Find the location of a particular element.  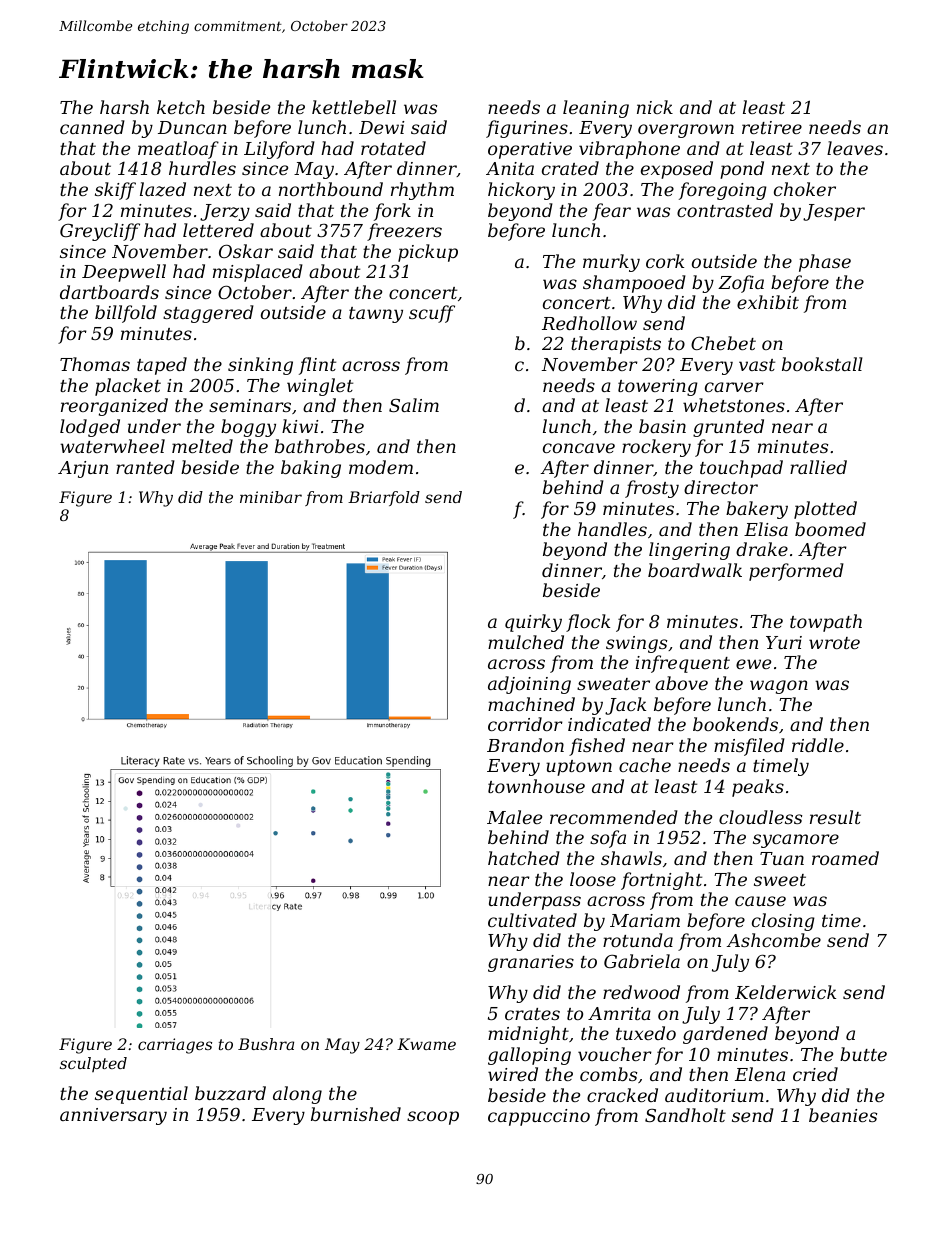

anniversary is located at coordinates (113, 1116).
